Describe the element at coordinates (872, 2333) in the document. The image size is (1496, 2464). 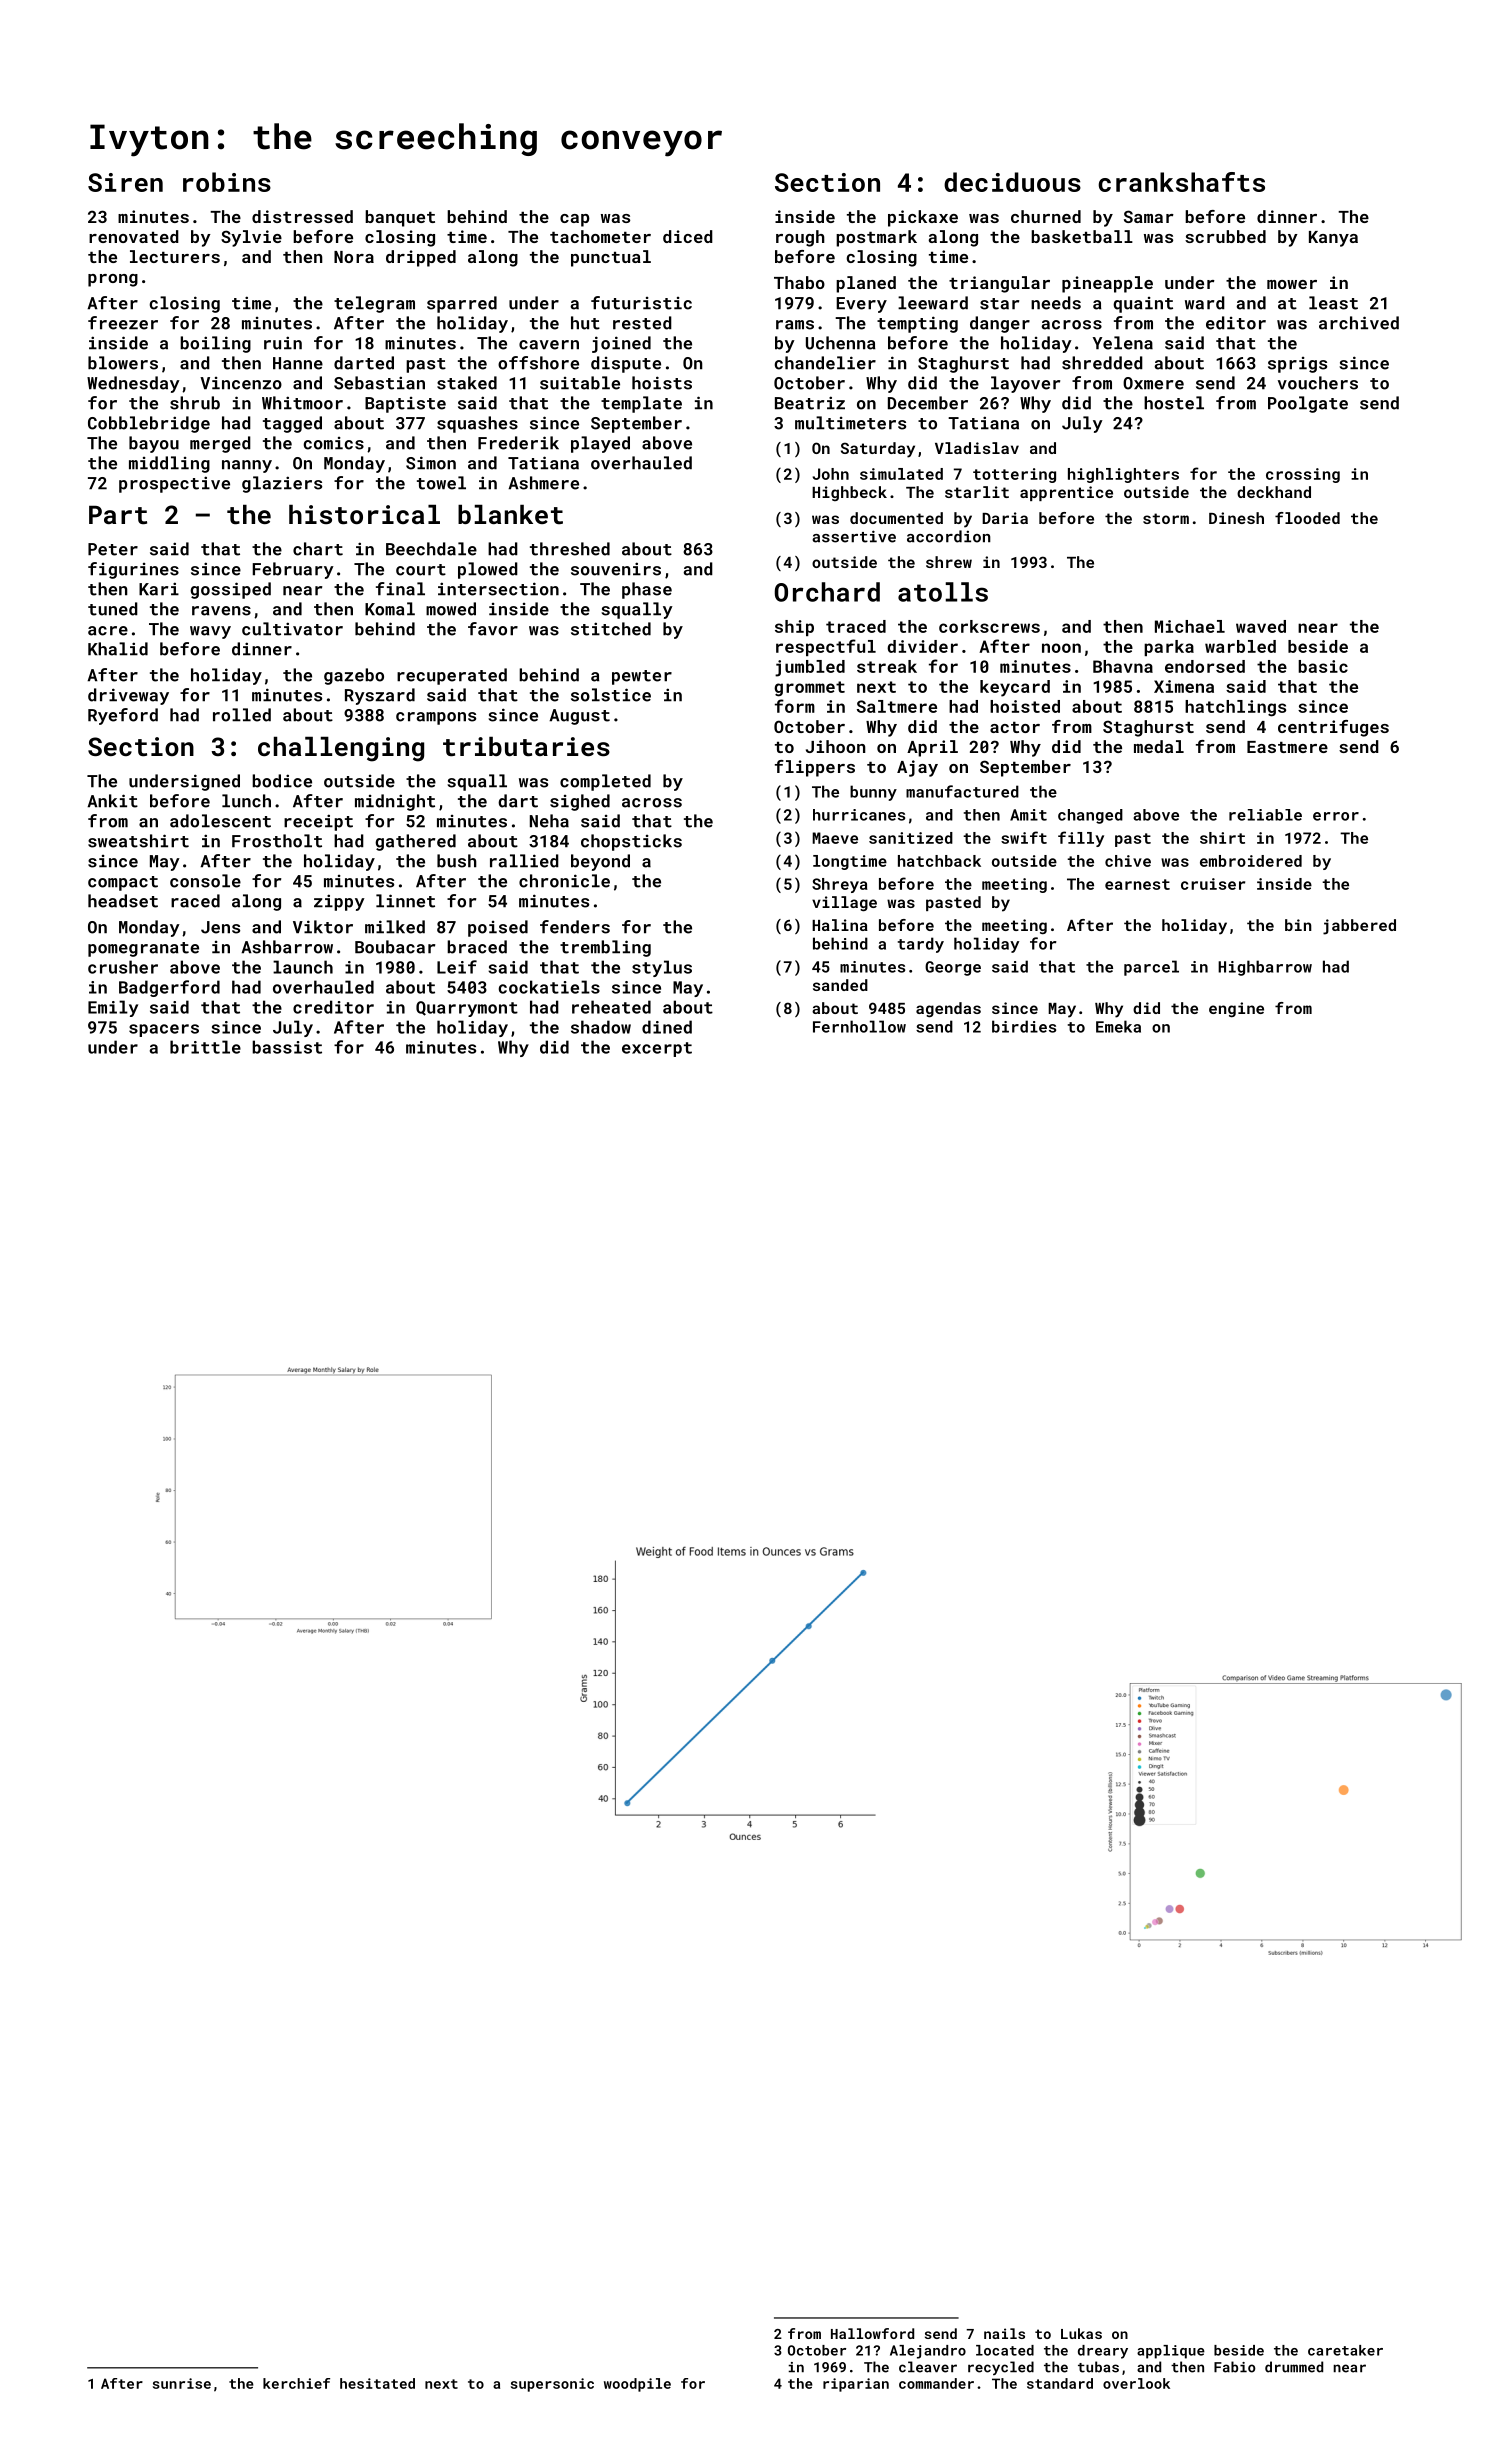
I see `Hallowford` at that location.
